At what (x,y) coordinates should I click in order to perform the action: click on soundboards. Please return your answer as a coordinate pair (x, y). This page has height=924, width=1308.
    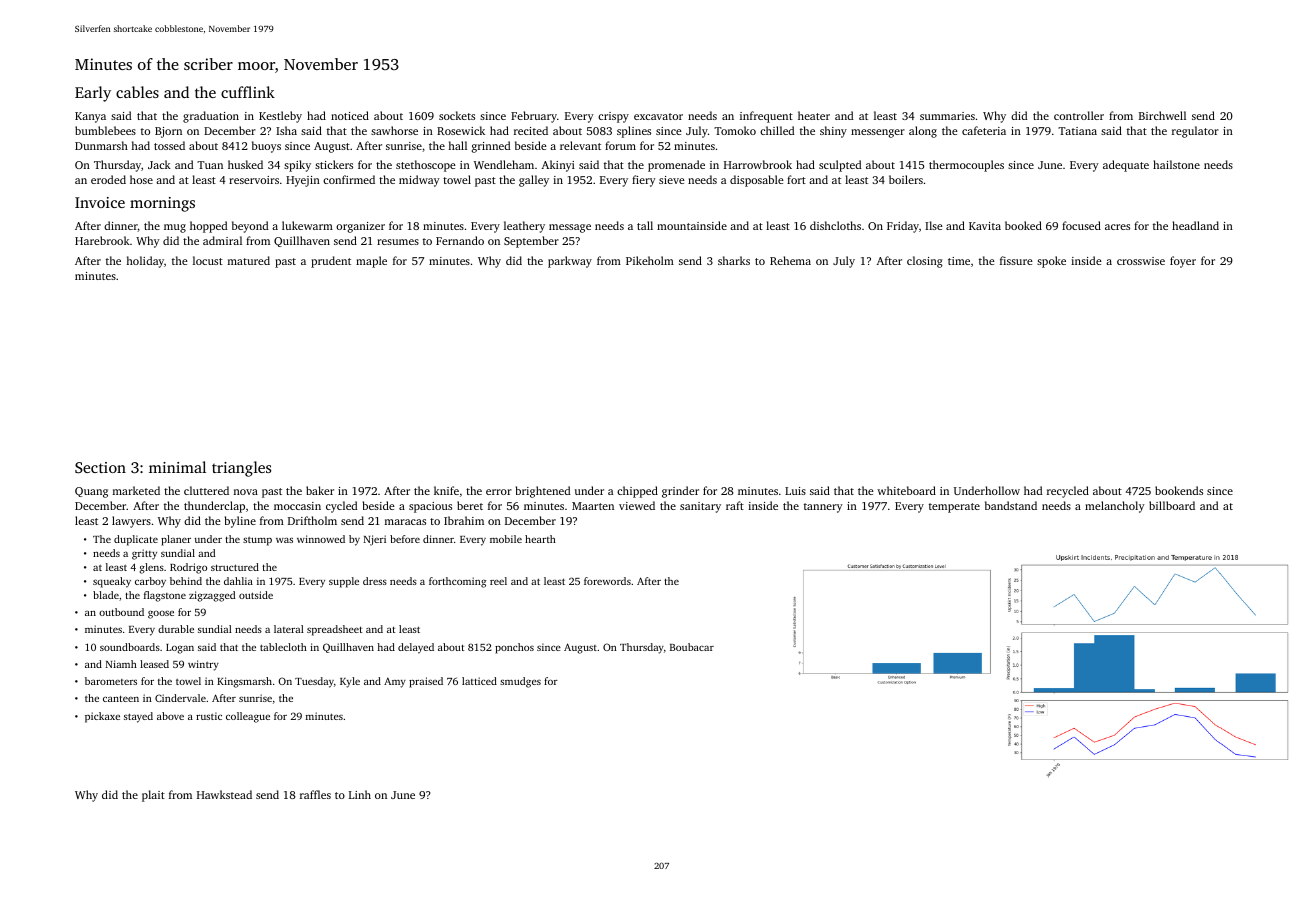
    Looking at the image, I should click on (130, 647).
